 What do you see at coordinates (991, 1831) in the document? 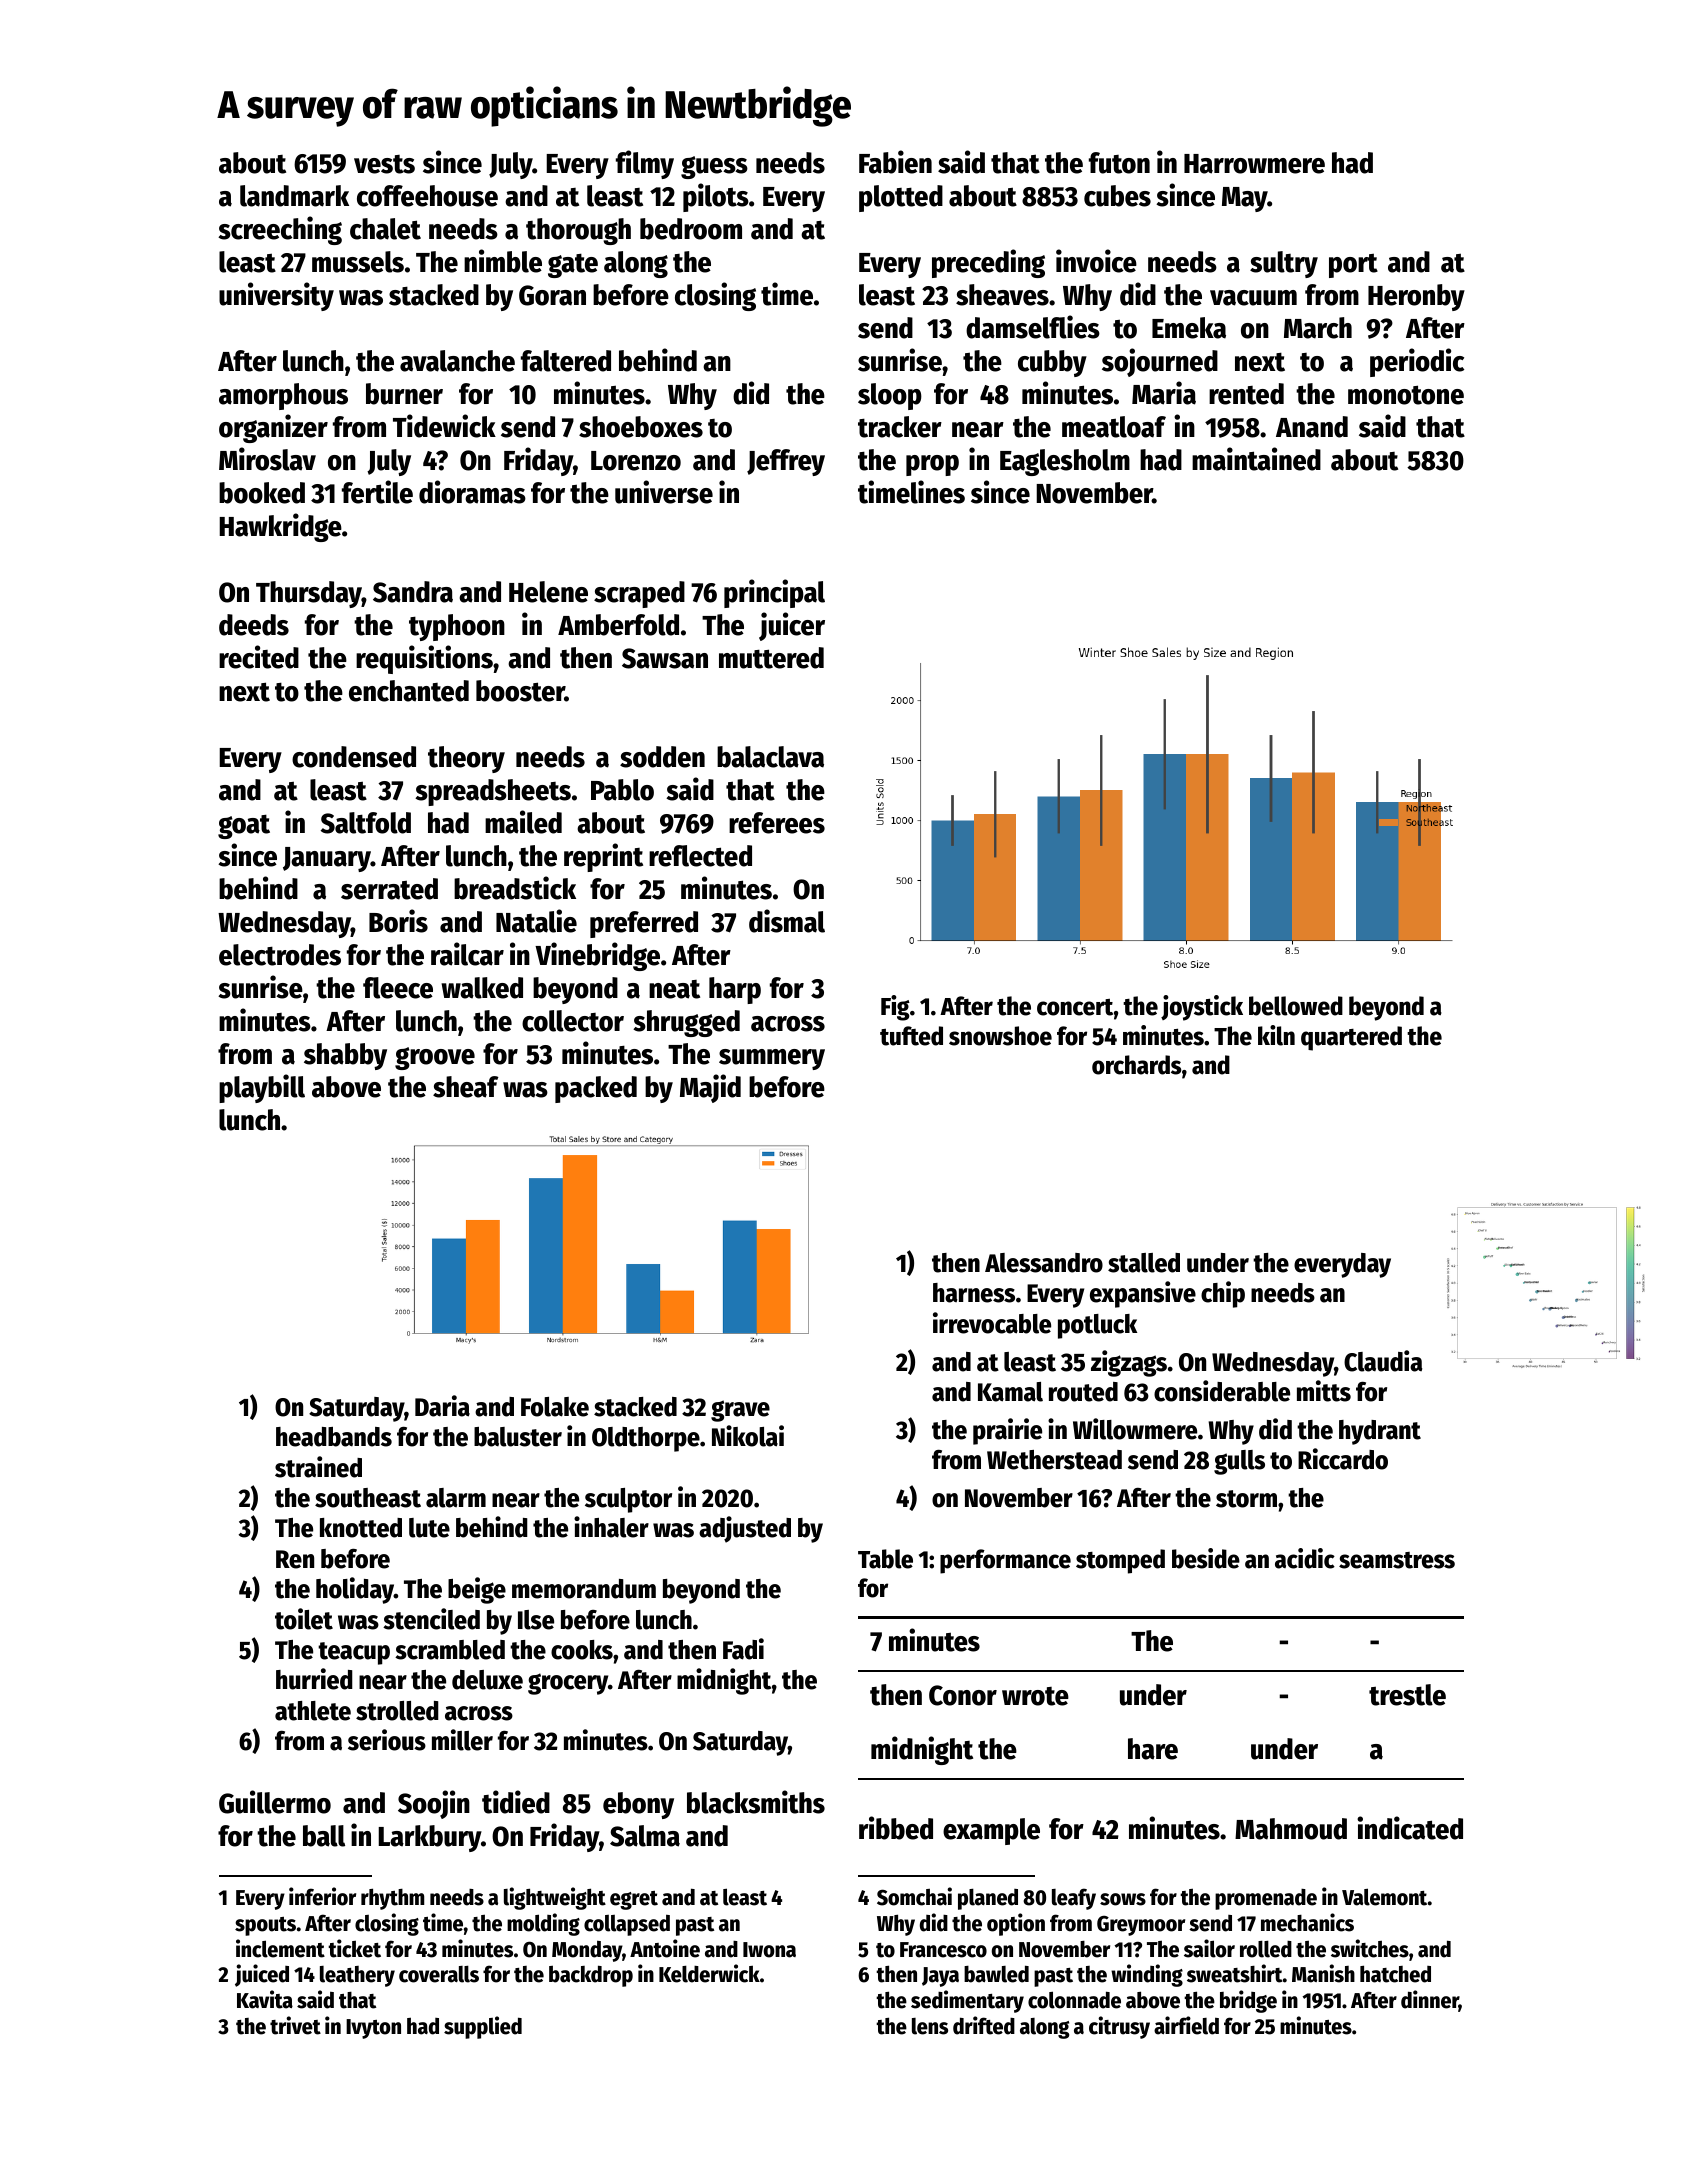
I see `example` at bounding box center [991, 1831].
